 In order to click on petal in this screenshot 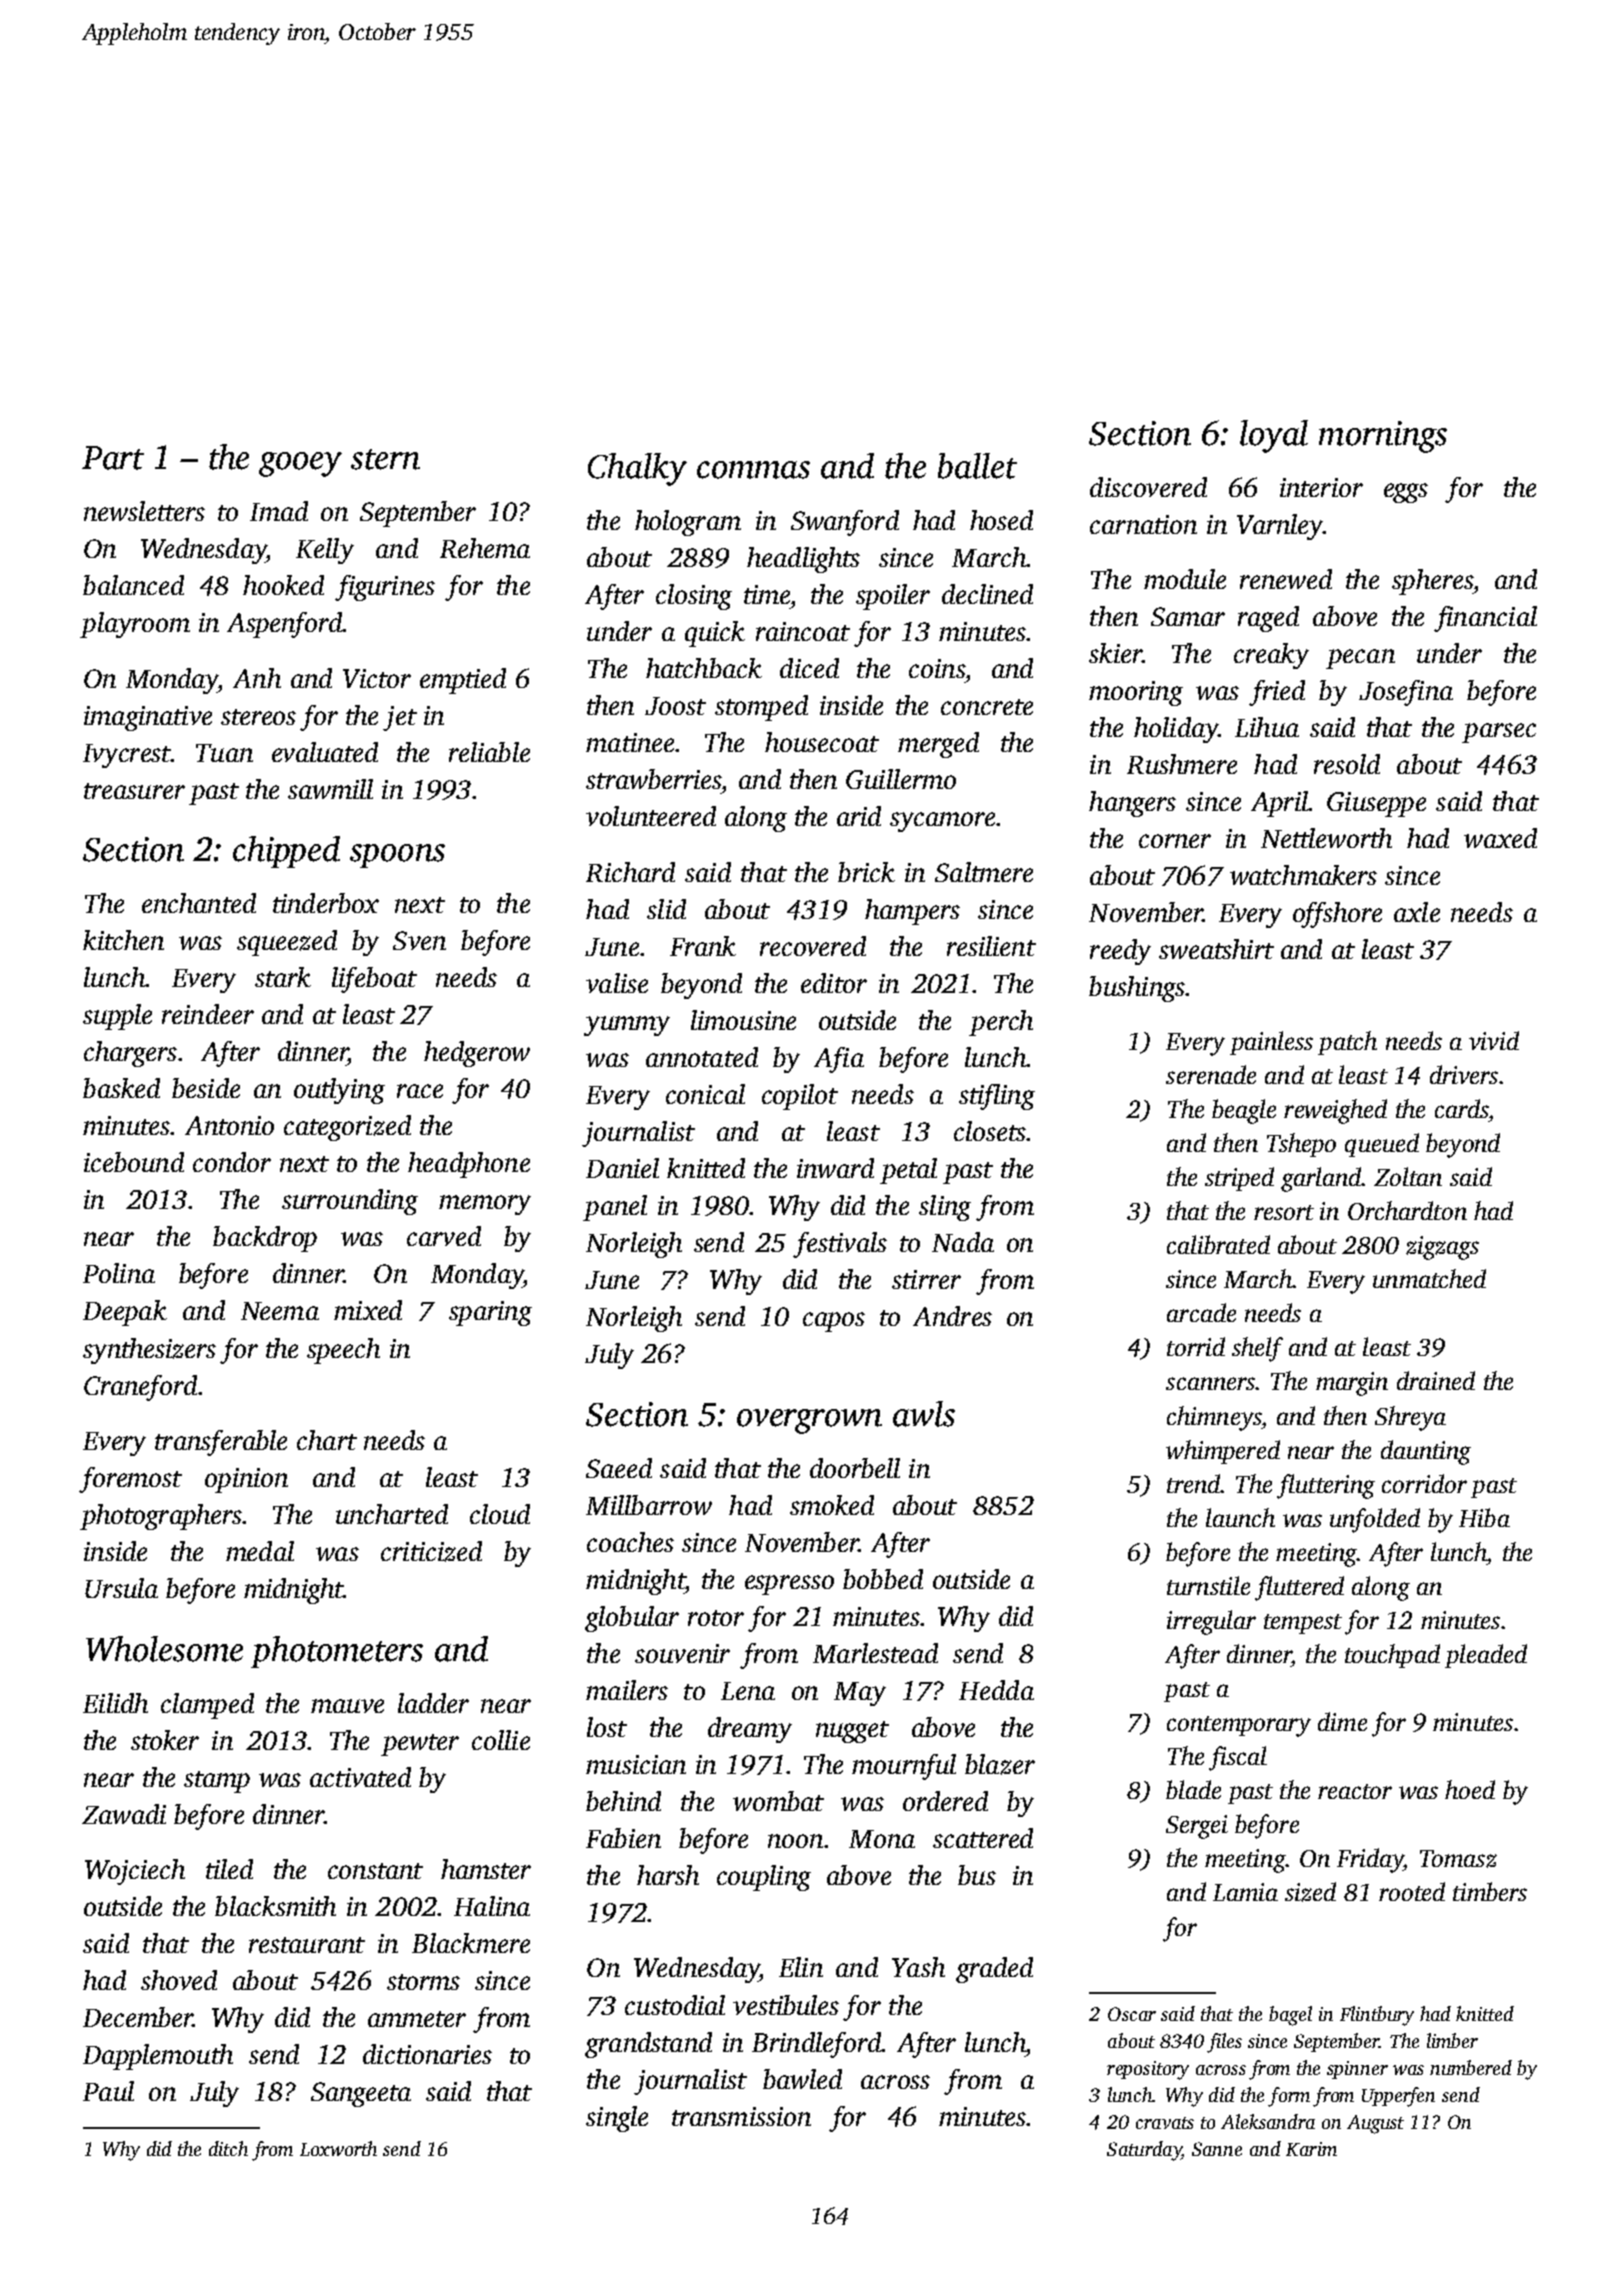, I will do `click(908, 1171)`.
